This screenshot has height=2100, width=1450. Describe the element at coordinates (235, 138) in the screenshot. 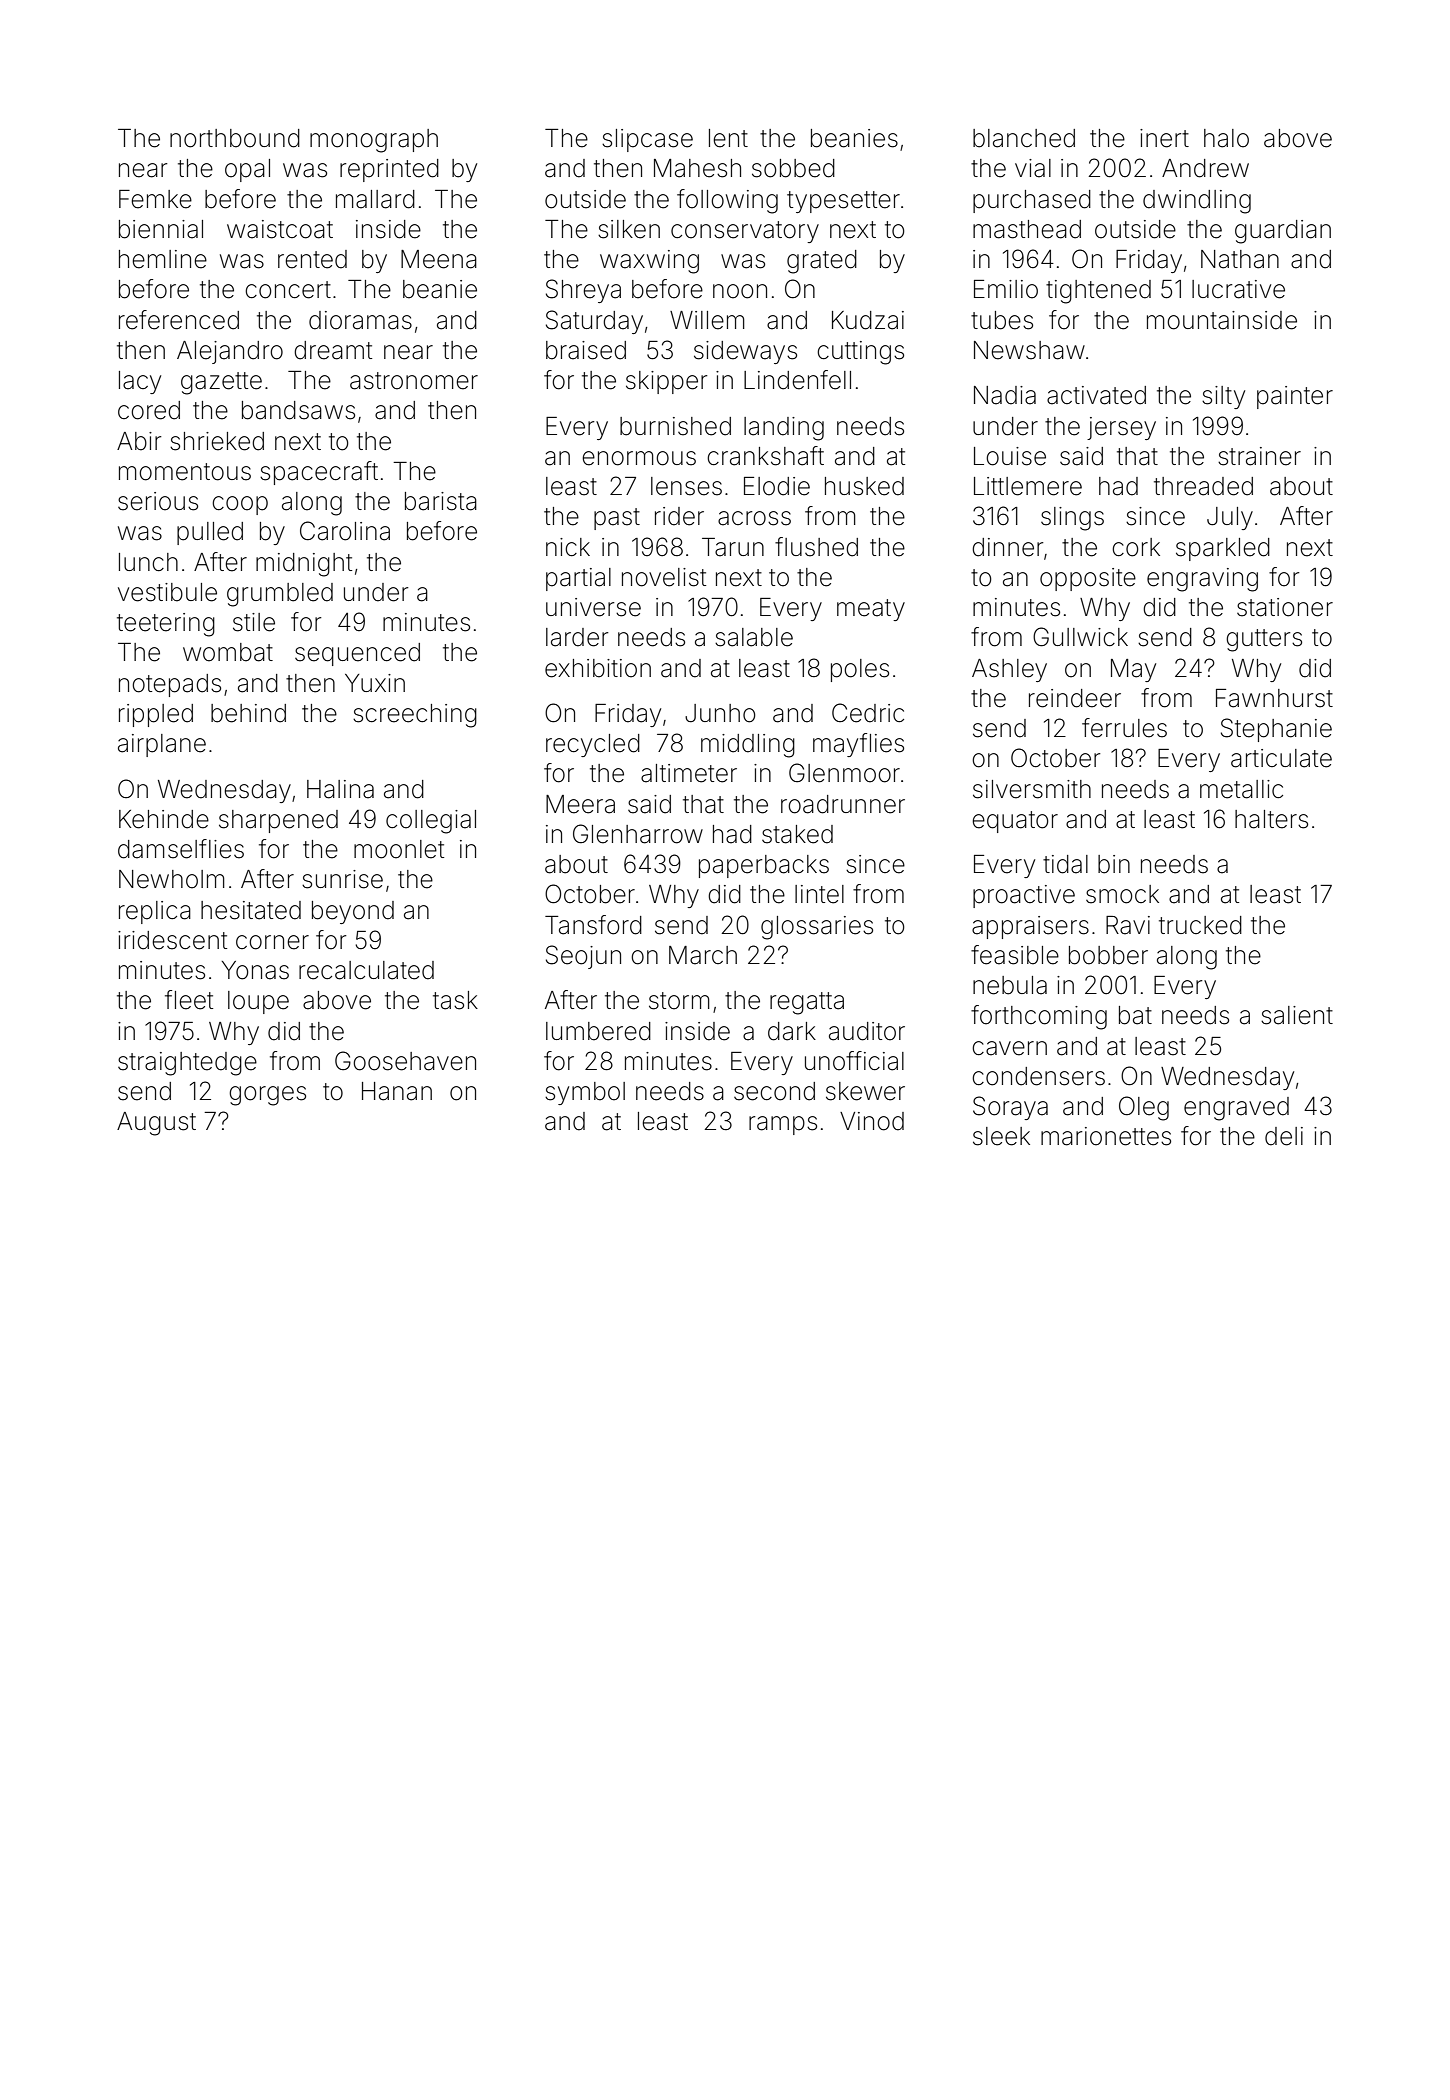

I see `northbound` at that location.
